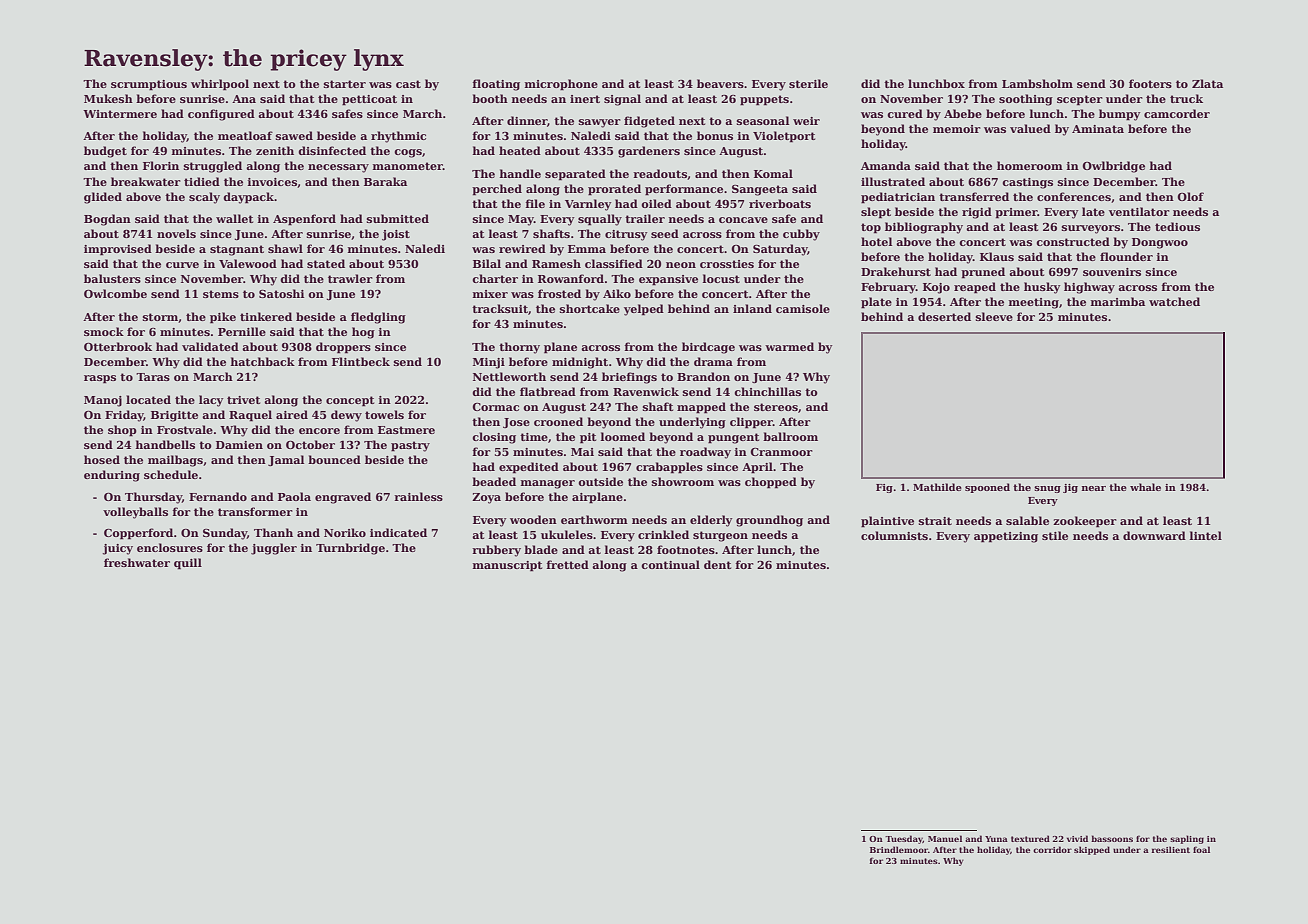 The height and width of the screenshot is (924, 1308). I want to click on textured, so click(1030, 838).
